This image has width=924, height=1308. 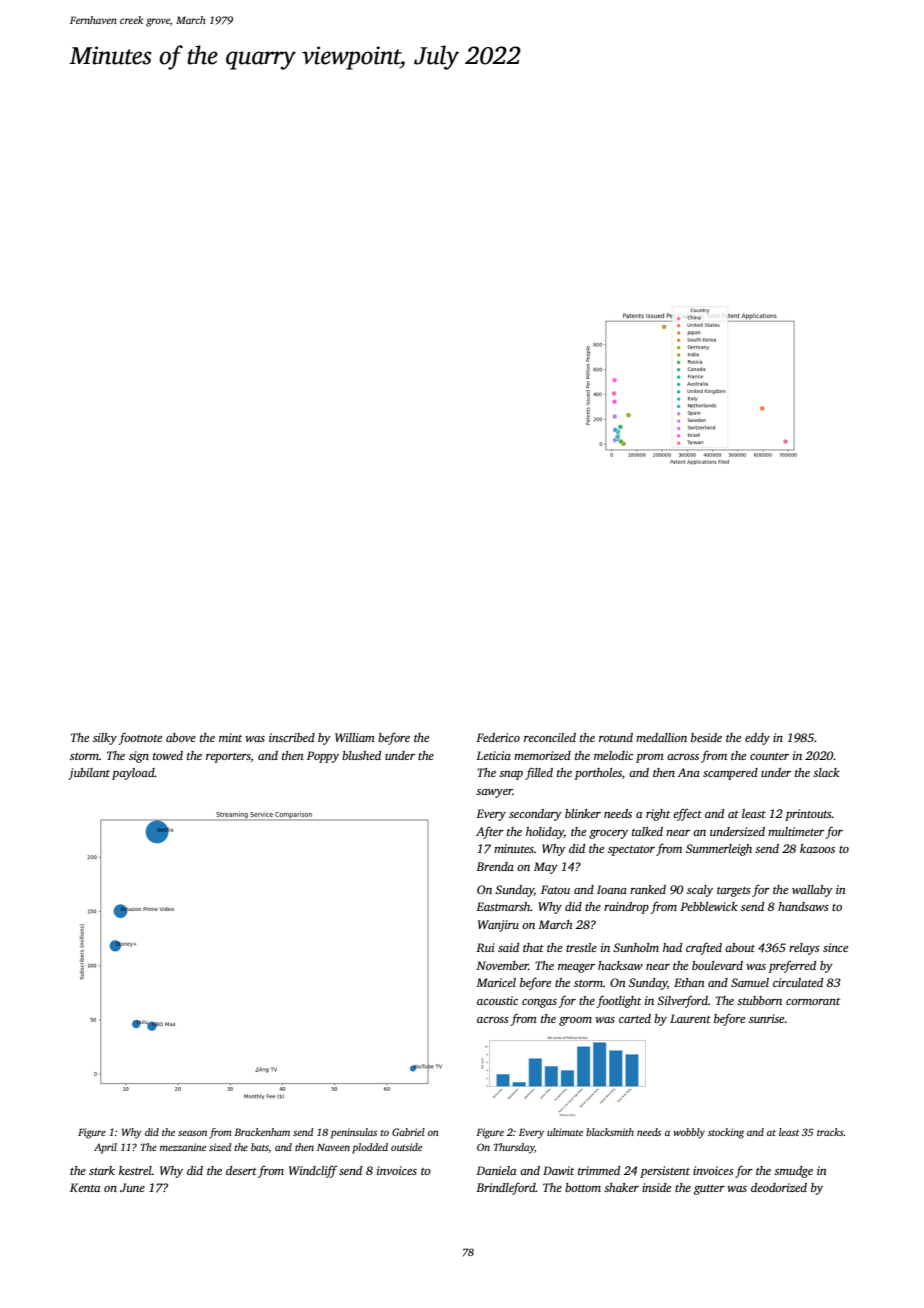 What do you see at coordinates (706, 737) in the image?
I see `beside` at bounding box center [706, 737].
